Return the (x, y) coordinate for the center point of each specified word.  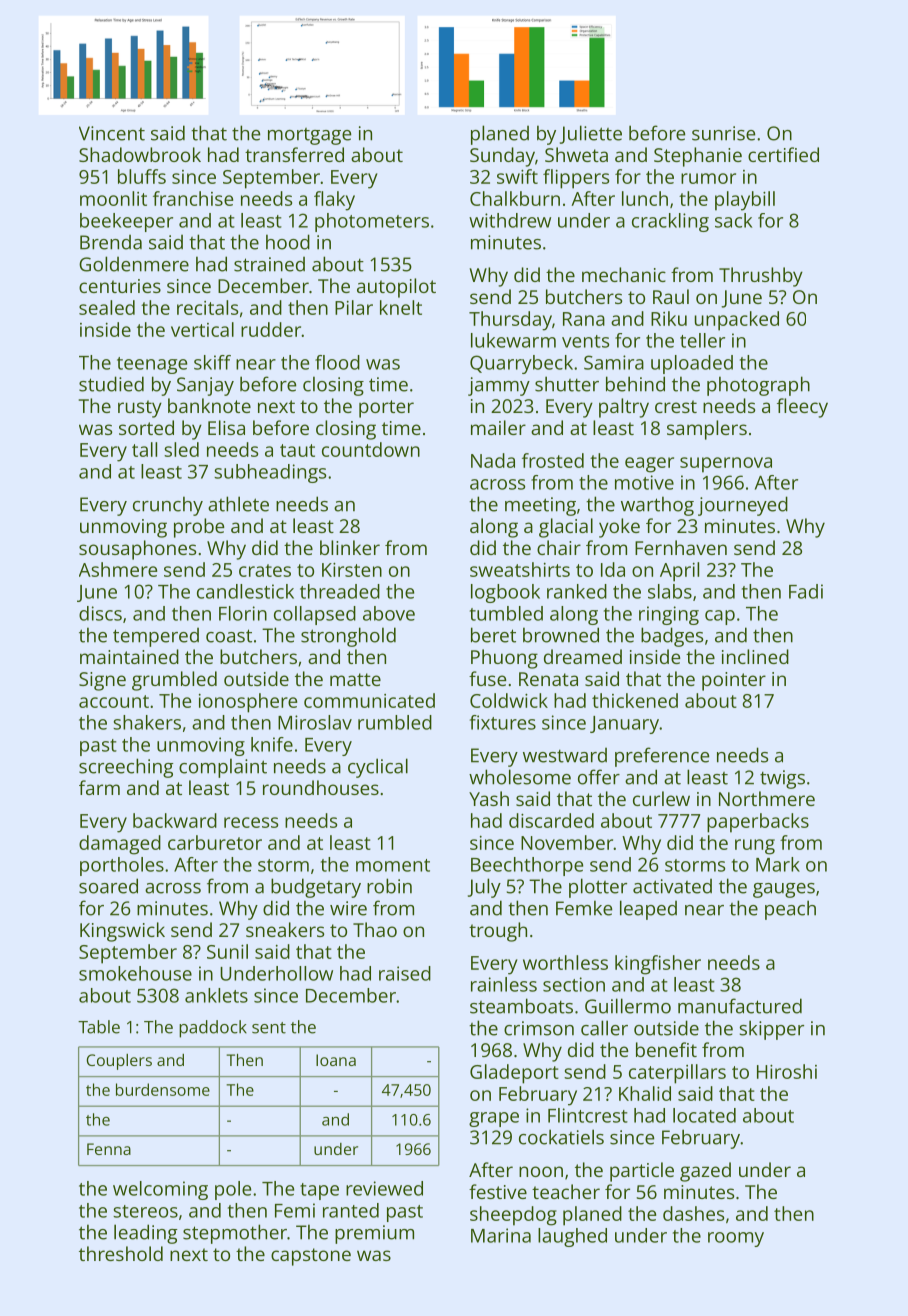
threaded (340, 591)
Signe (102, 681)
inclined (755, 656)
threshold (121, 1253)
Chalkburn (515, 198)
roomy (736, 1239)
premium (374, 1234)
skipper (772, 1030)
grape (494, 1119)
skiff (212, 362)
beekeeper (126, 222)
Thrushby (761, 277)
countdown (371, 449)
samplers (707, 430)
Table (99, 1027)
